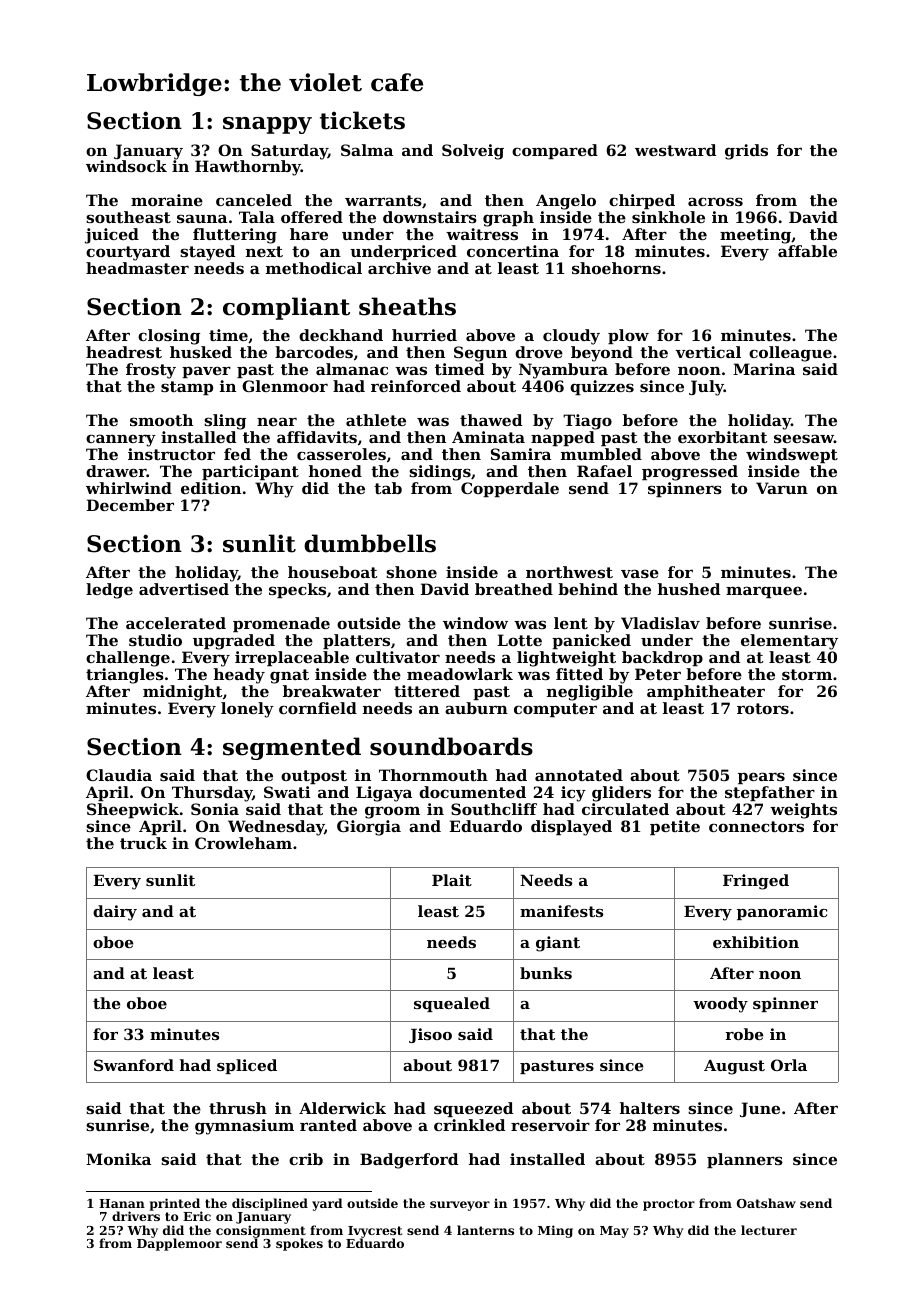  I want to click on Ming, so click(555, 1231).
